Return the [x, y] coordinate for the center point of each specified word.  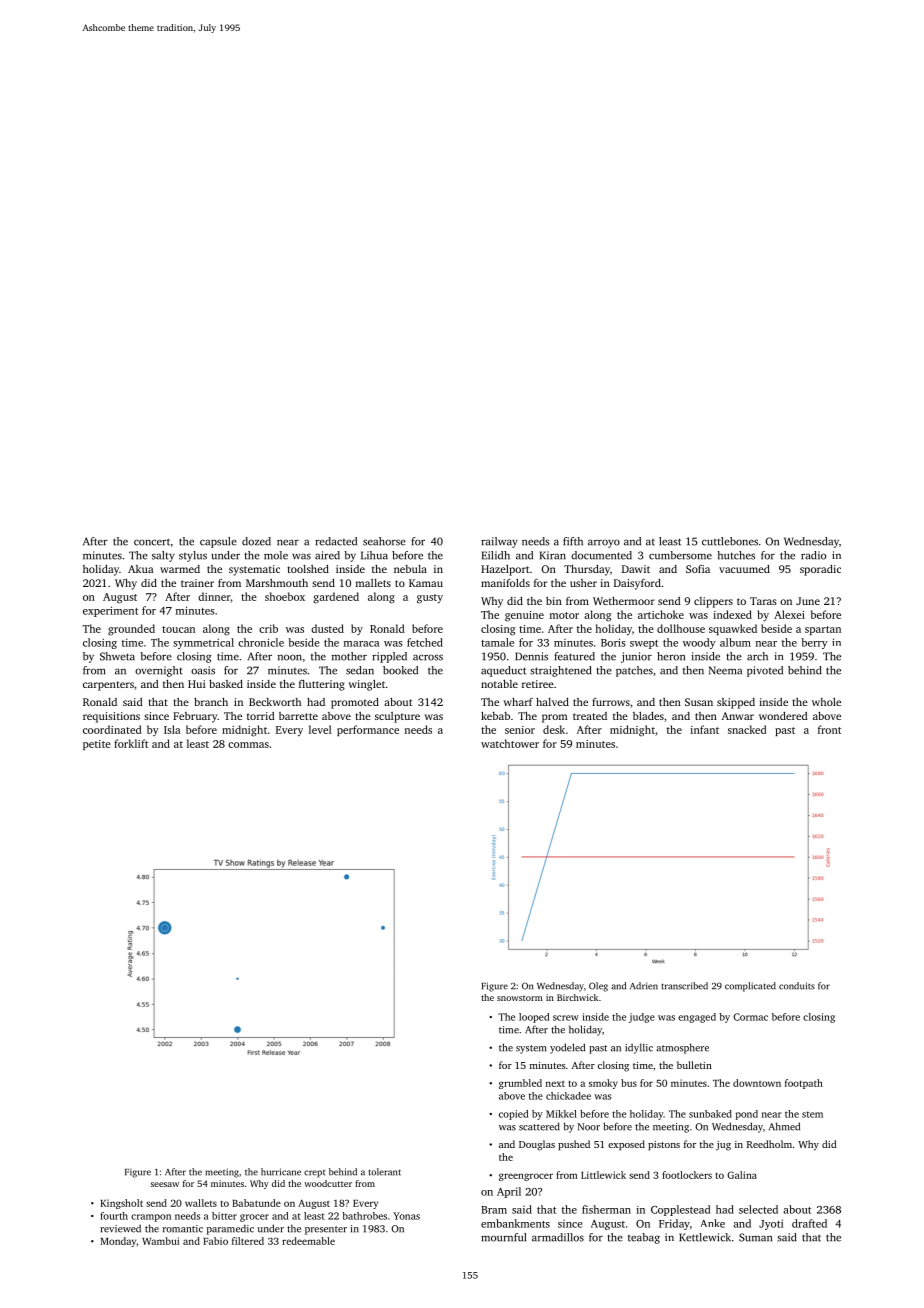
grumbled [520, 1084]
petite [97, 745]
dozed [256, 541]
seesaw [165, 1184]
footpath [804, 1084]
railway [499, 542]
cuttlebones [730, 541]
